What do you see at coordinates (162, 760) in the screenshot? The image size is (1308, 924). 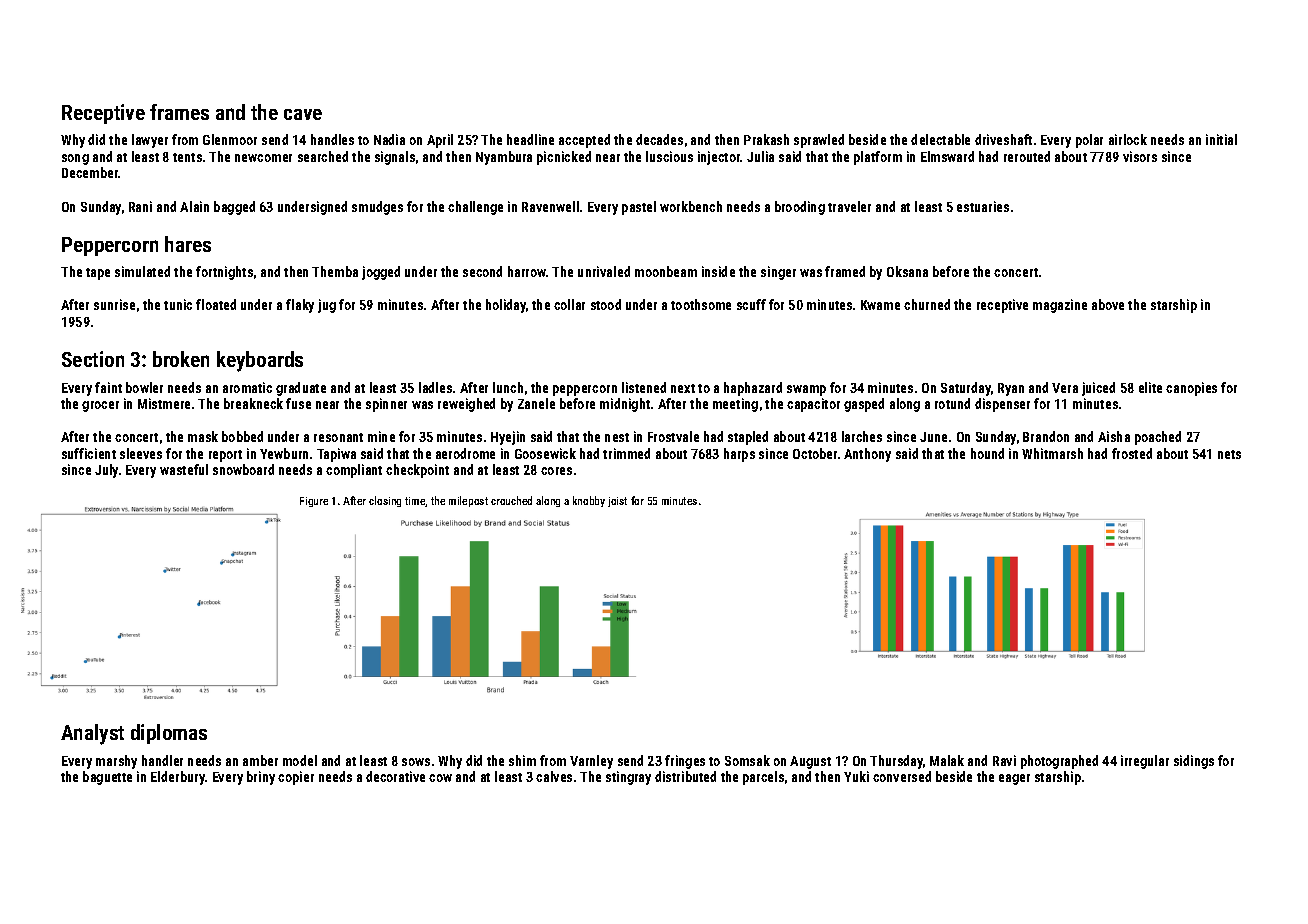 I see `handler` at bounding box center [162, 760].
